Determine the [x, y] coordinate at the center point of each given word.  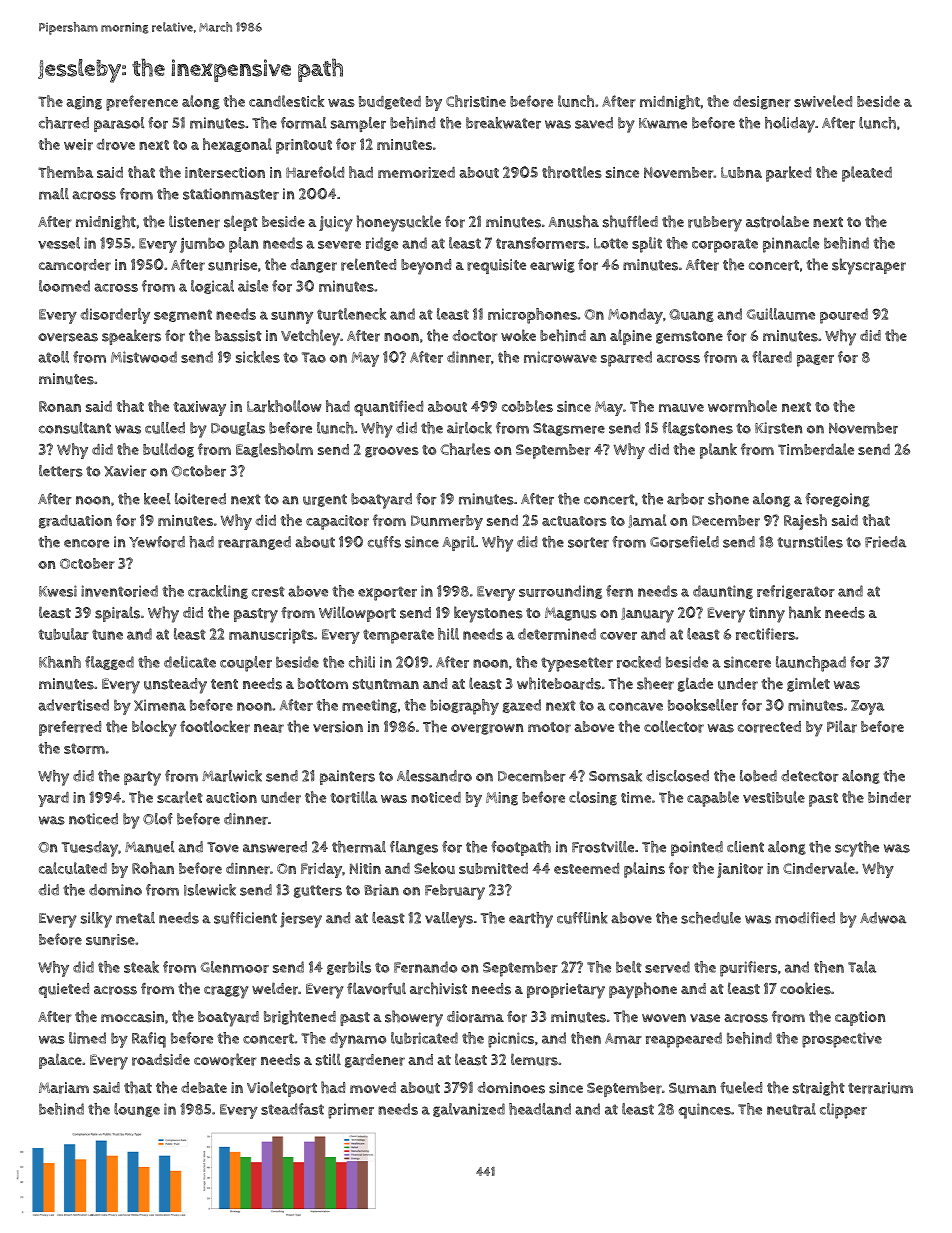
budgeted [390, 103]
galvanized [469, 1110]
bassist [238, 336]
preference [142, 103]
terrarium [880, 1088]
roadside [161, 1060]
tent [224, 684]
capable [713, 799]
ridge [382, 244]
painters [347, 777]
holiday [790, 125]
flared [772, 357]
